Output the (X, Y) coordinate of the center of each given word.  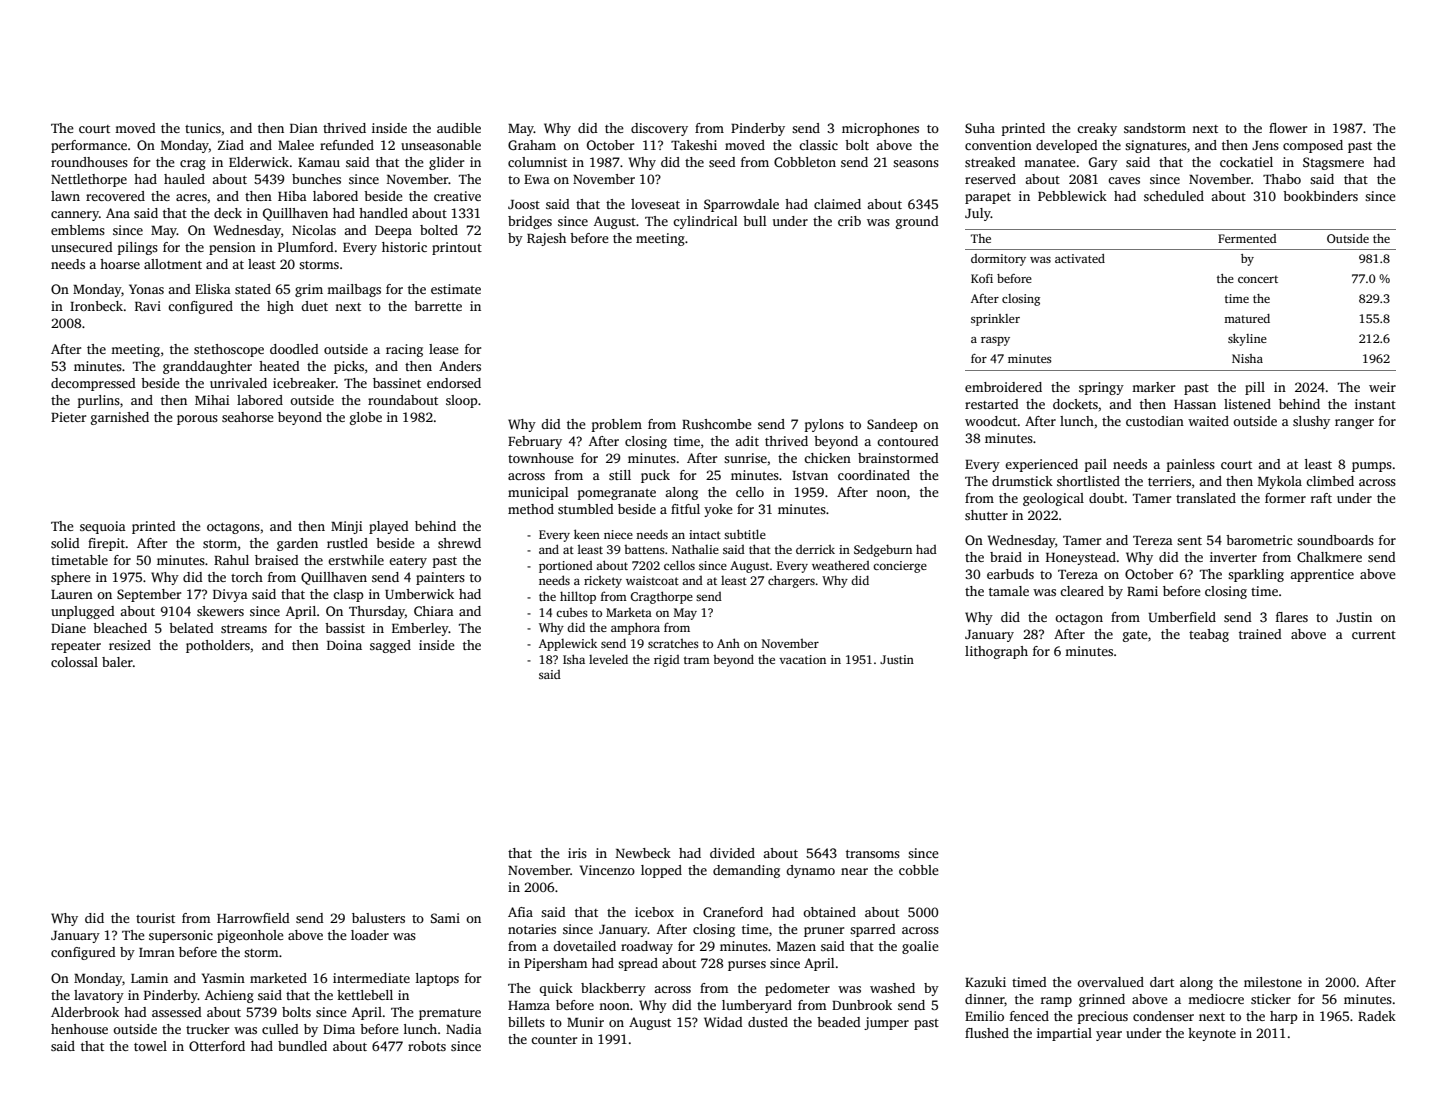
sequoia (103, 527)
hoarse (120, 264)
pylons (824, 425)
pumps (1372, 467)
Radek (1377, 1016)
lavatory (99, 996)
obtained (829, 912)
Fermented (1247, 238)
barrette (438, 306)
